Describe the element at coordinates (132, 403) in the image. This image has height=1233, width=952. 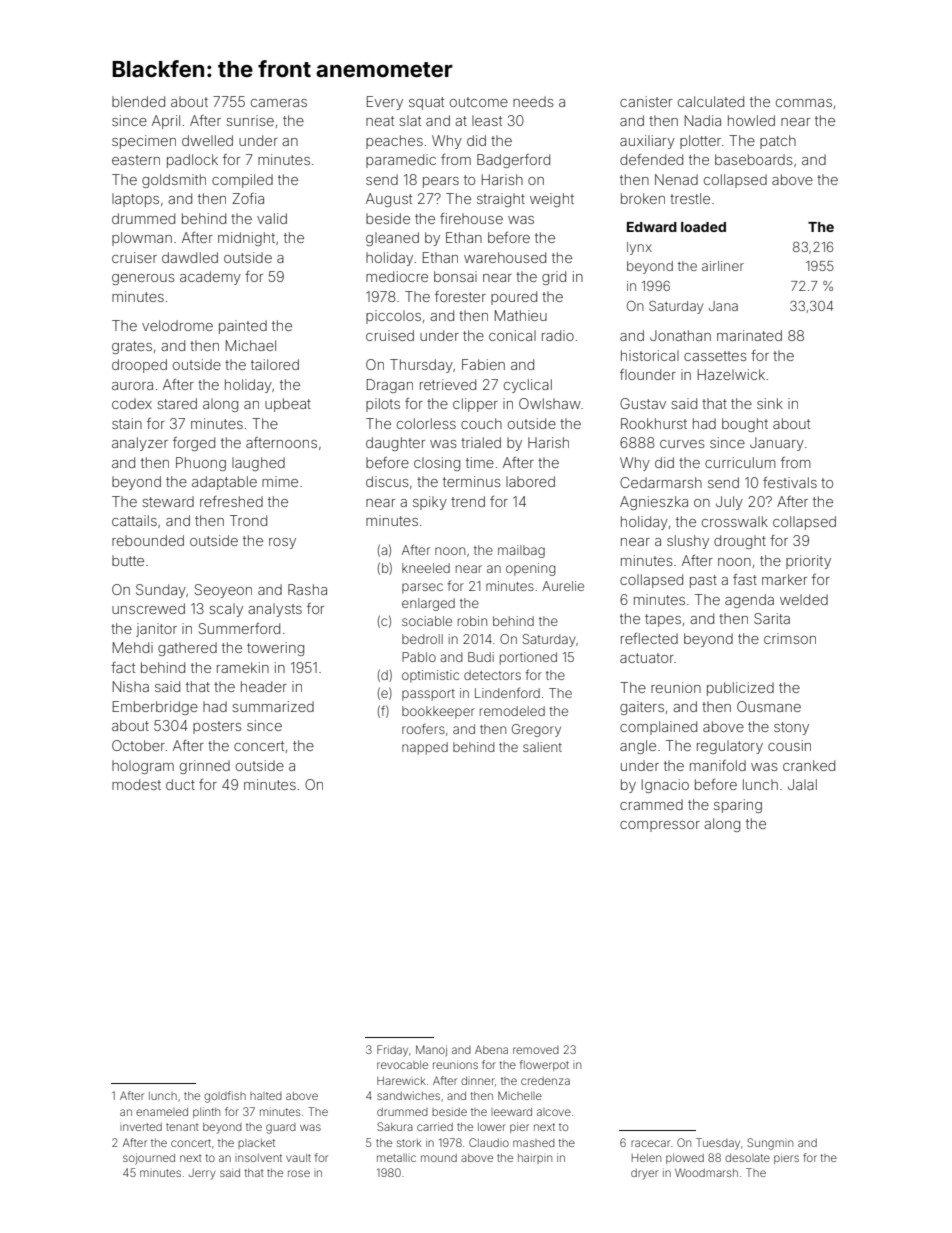
I see `codex` at that location.
